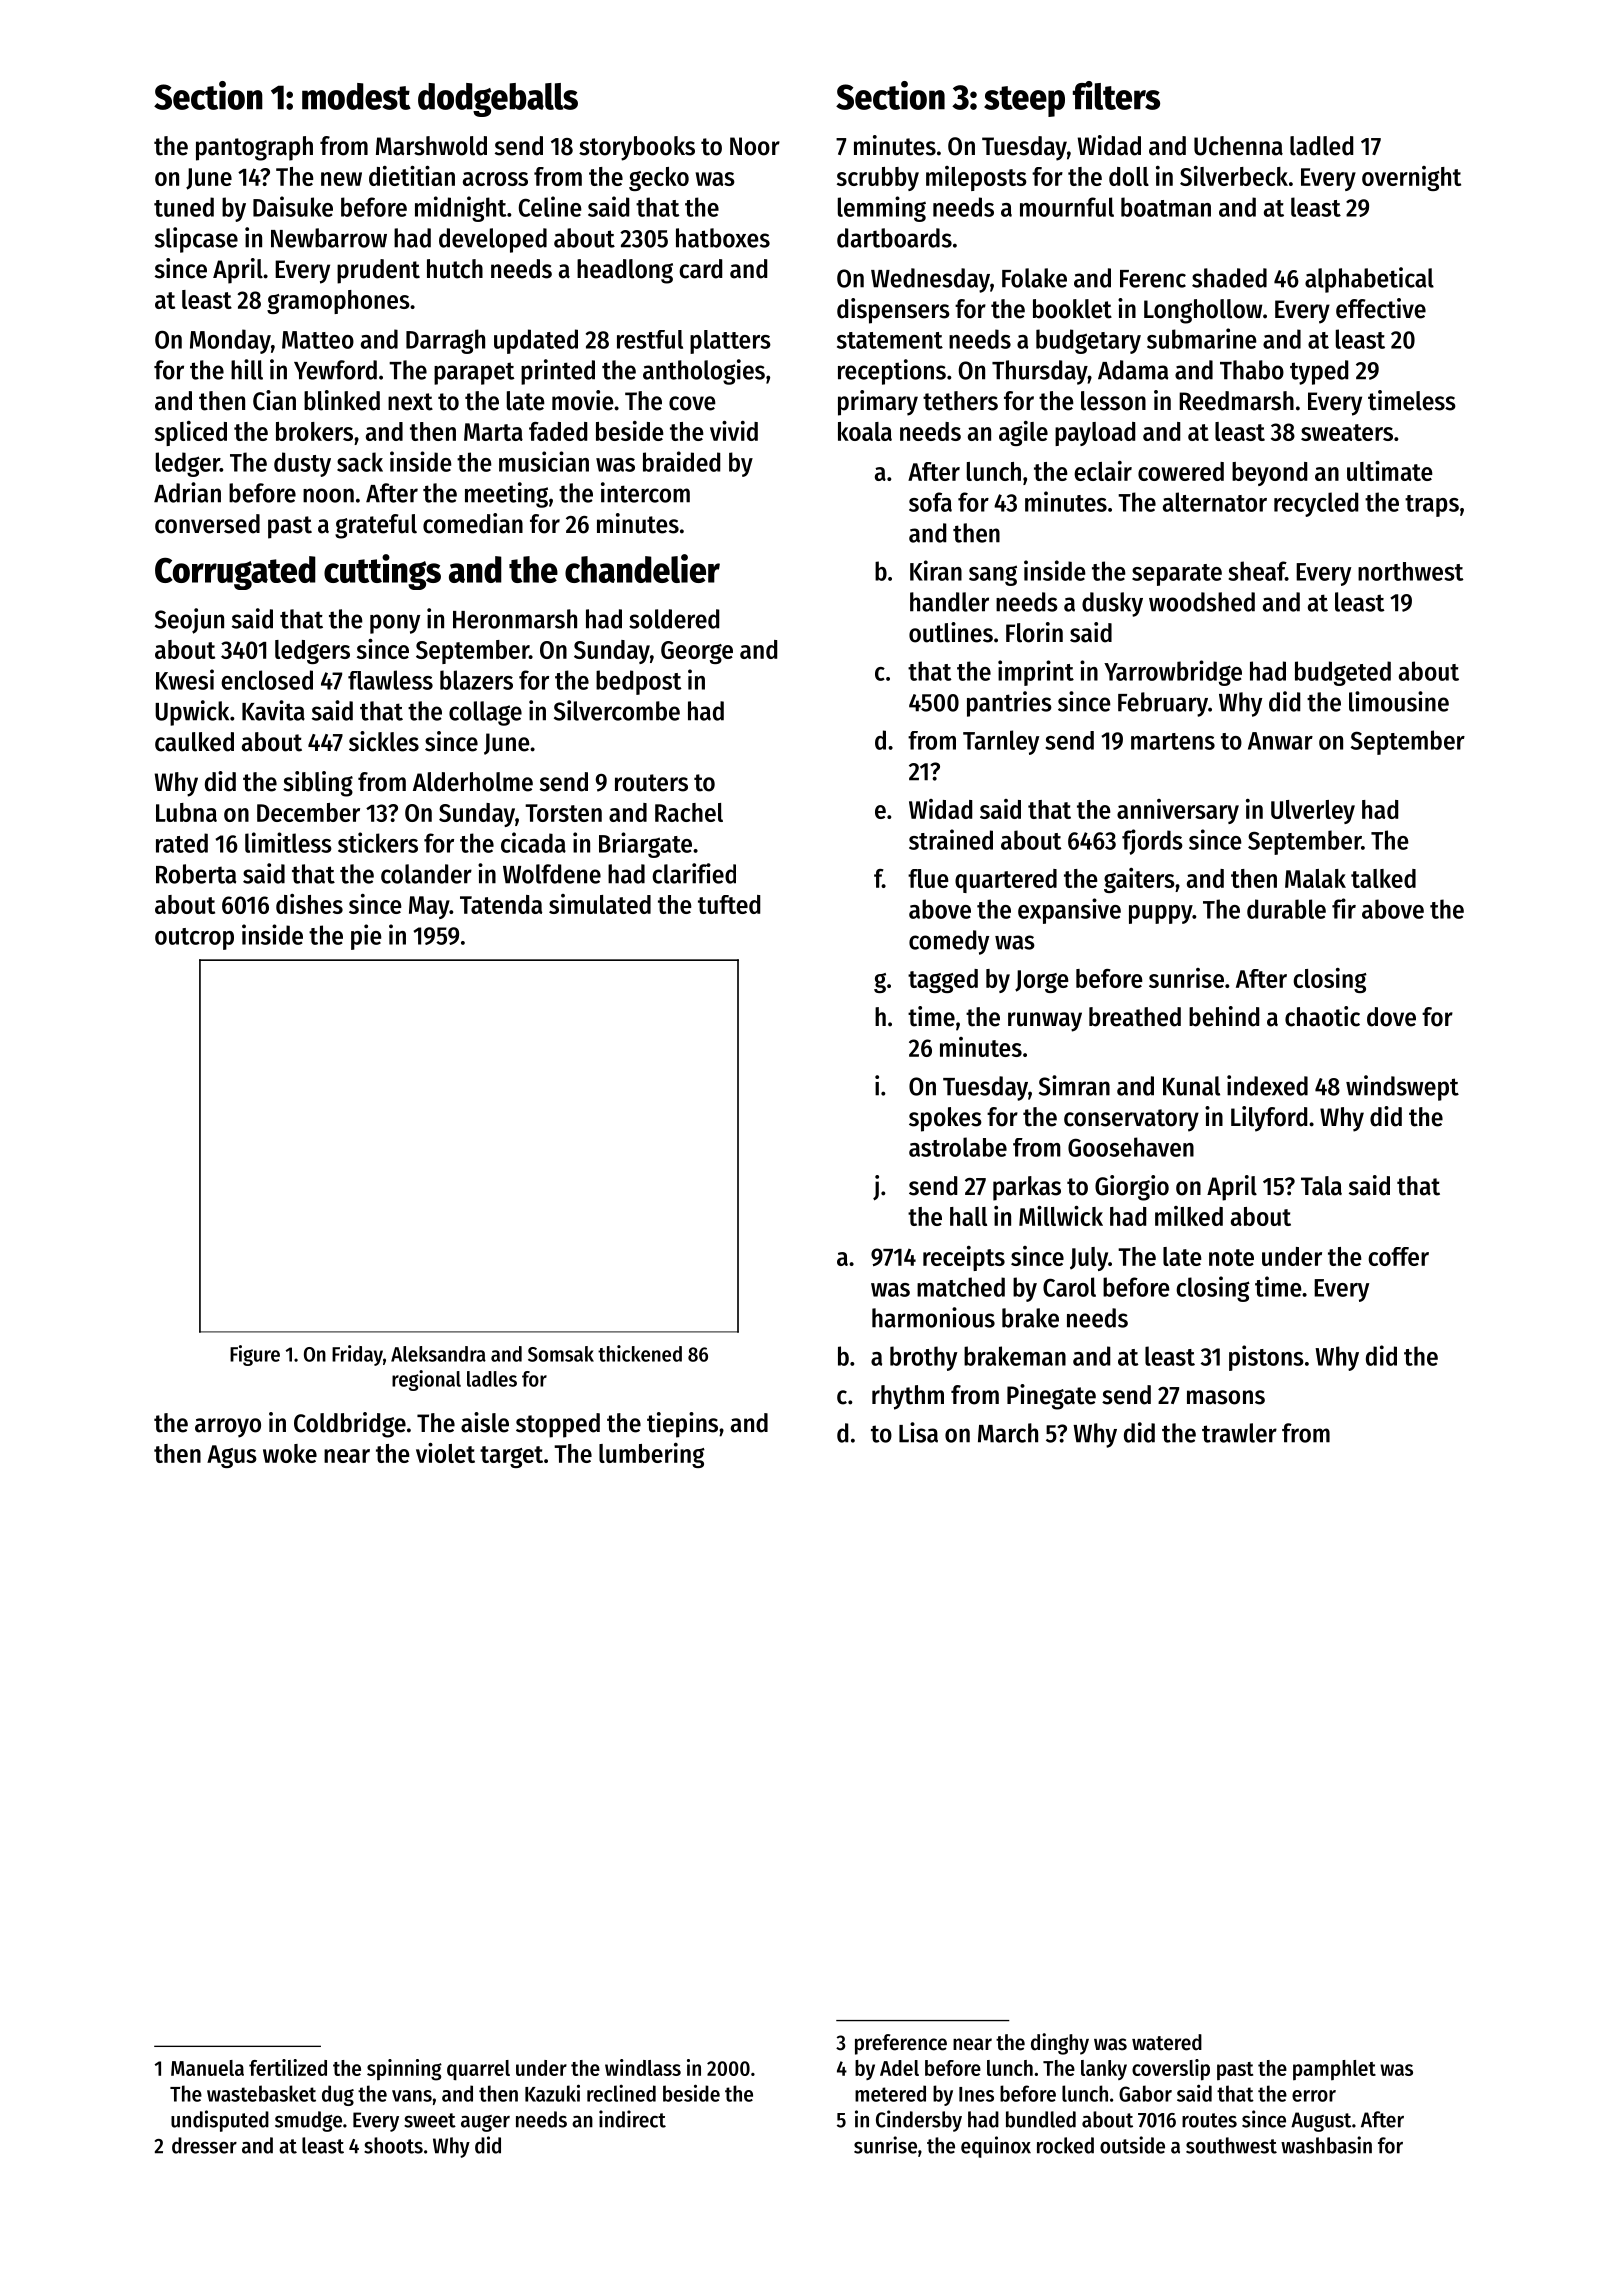 This document has width=1620, height=2292. What do you see at coordinates (207, 2068) in the document?
I see `Manuela` at bounding box center [207, 2068].
